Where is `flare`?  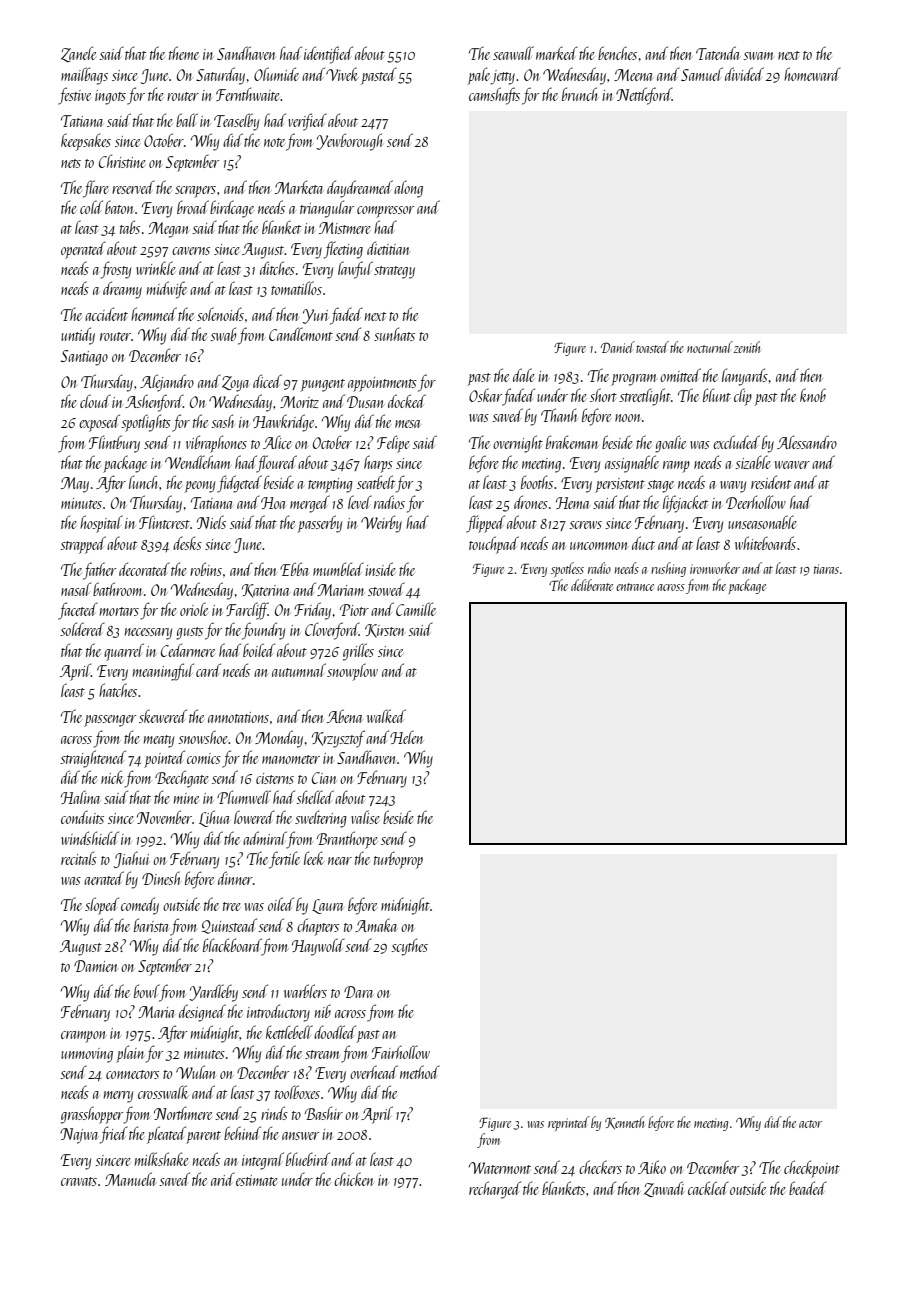
flare is located at coordinates (96, 189).
